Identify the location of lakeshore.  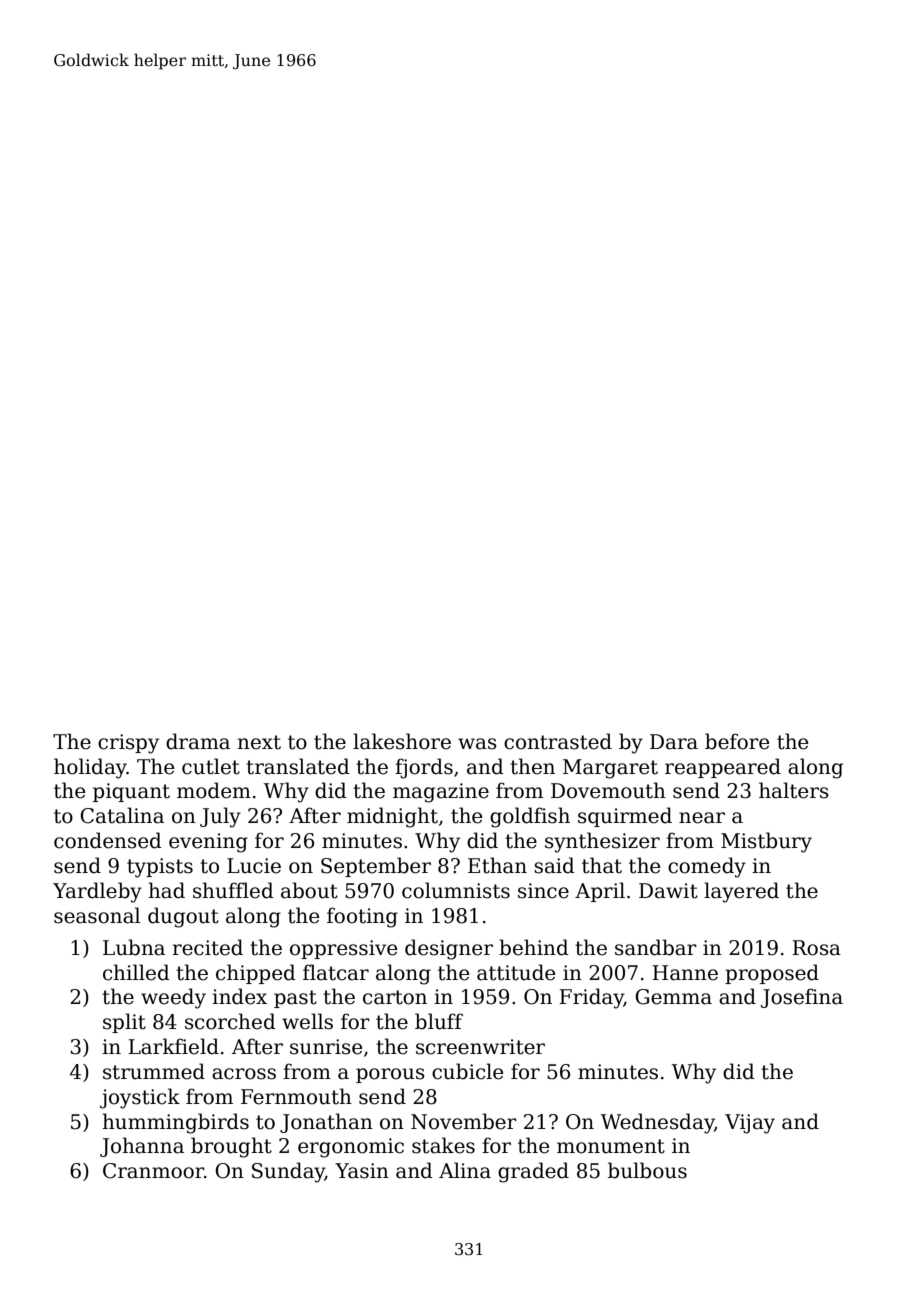
(402, 741).
